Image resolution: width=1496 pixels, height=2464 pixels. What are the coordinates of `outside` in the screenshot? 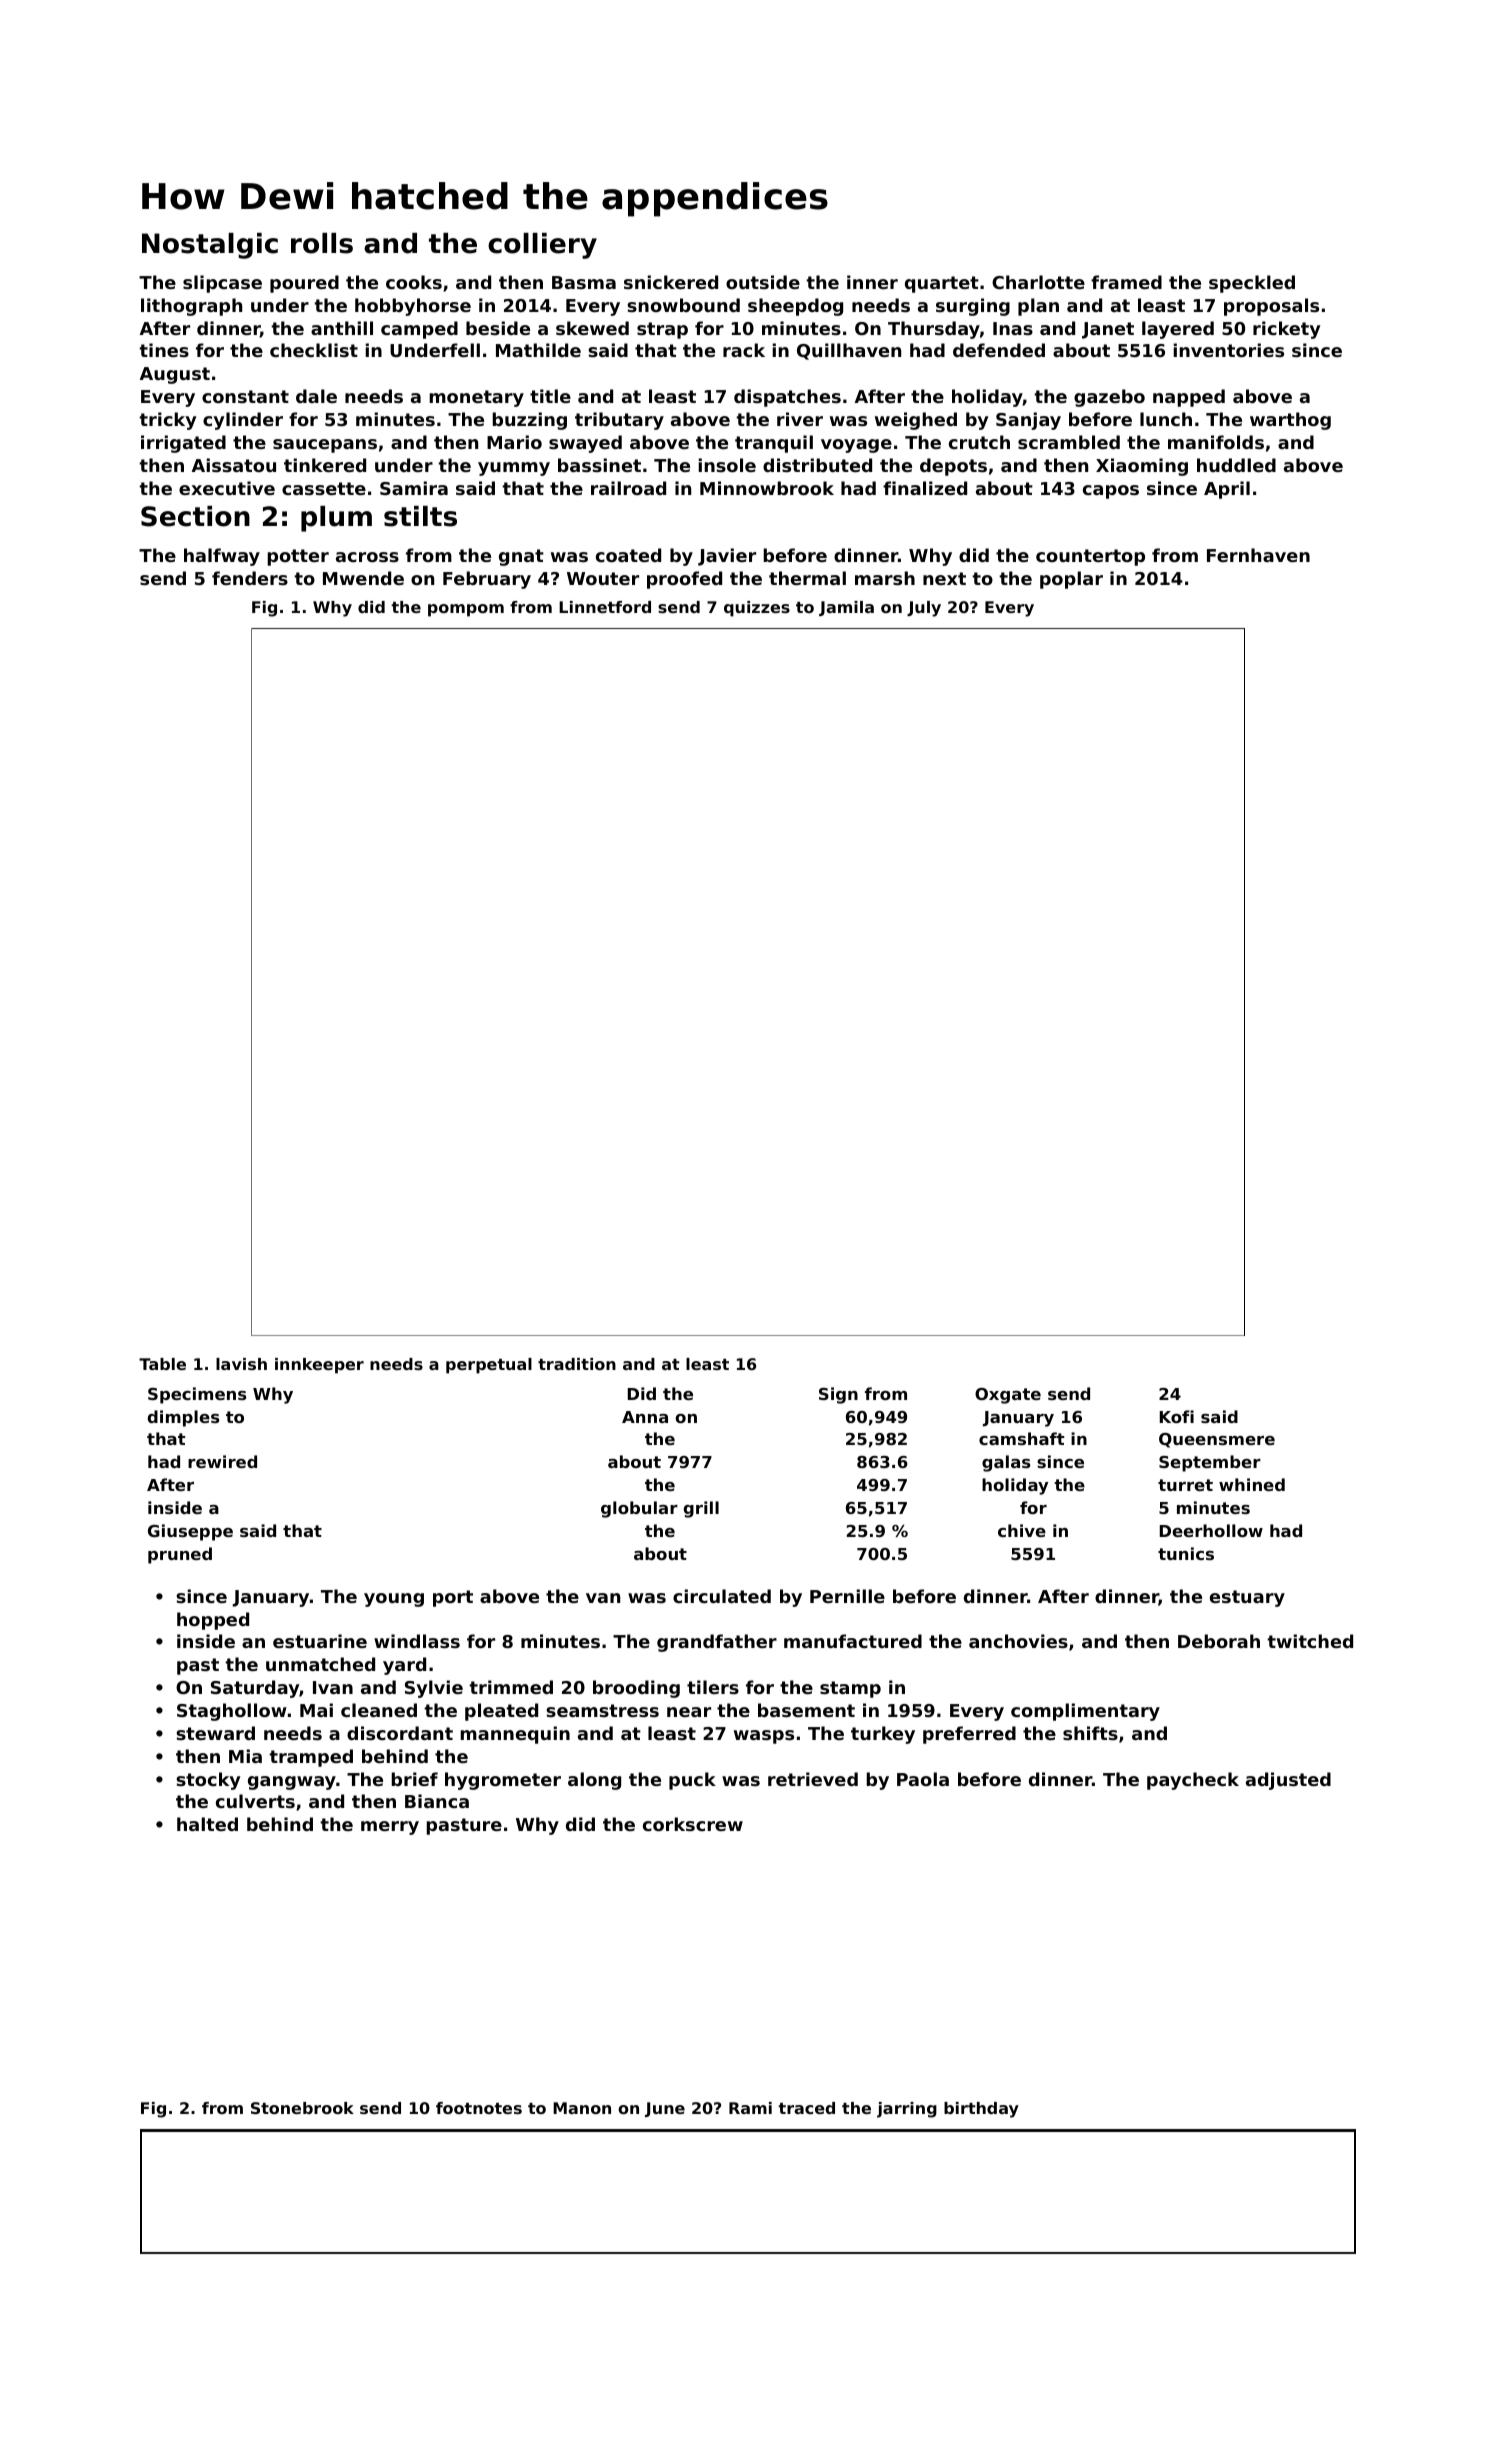 It's located at (763, 282).
